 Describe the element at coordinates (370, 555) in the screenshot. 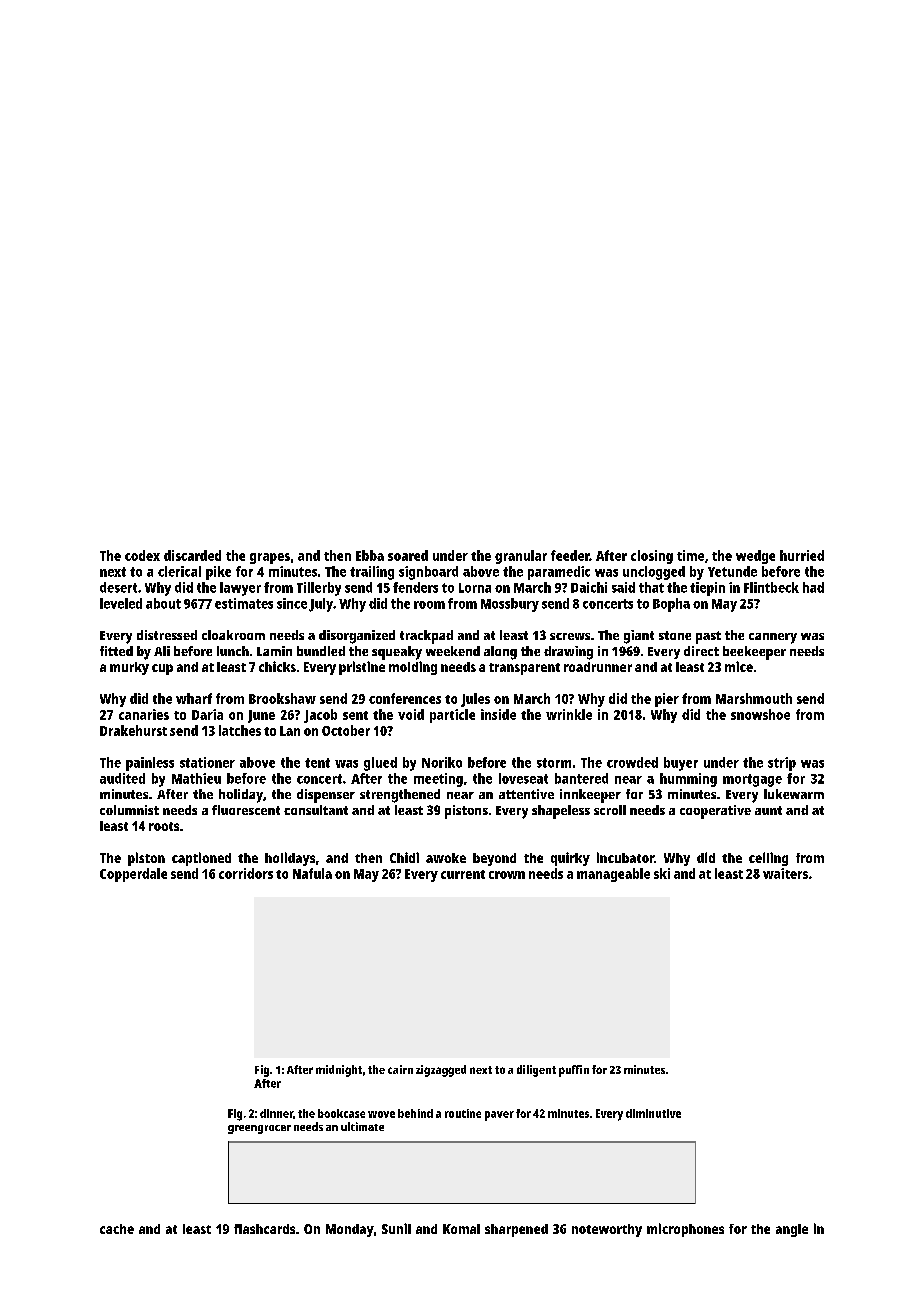

I see `Ebba` at that location.
